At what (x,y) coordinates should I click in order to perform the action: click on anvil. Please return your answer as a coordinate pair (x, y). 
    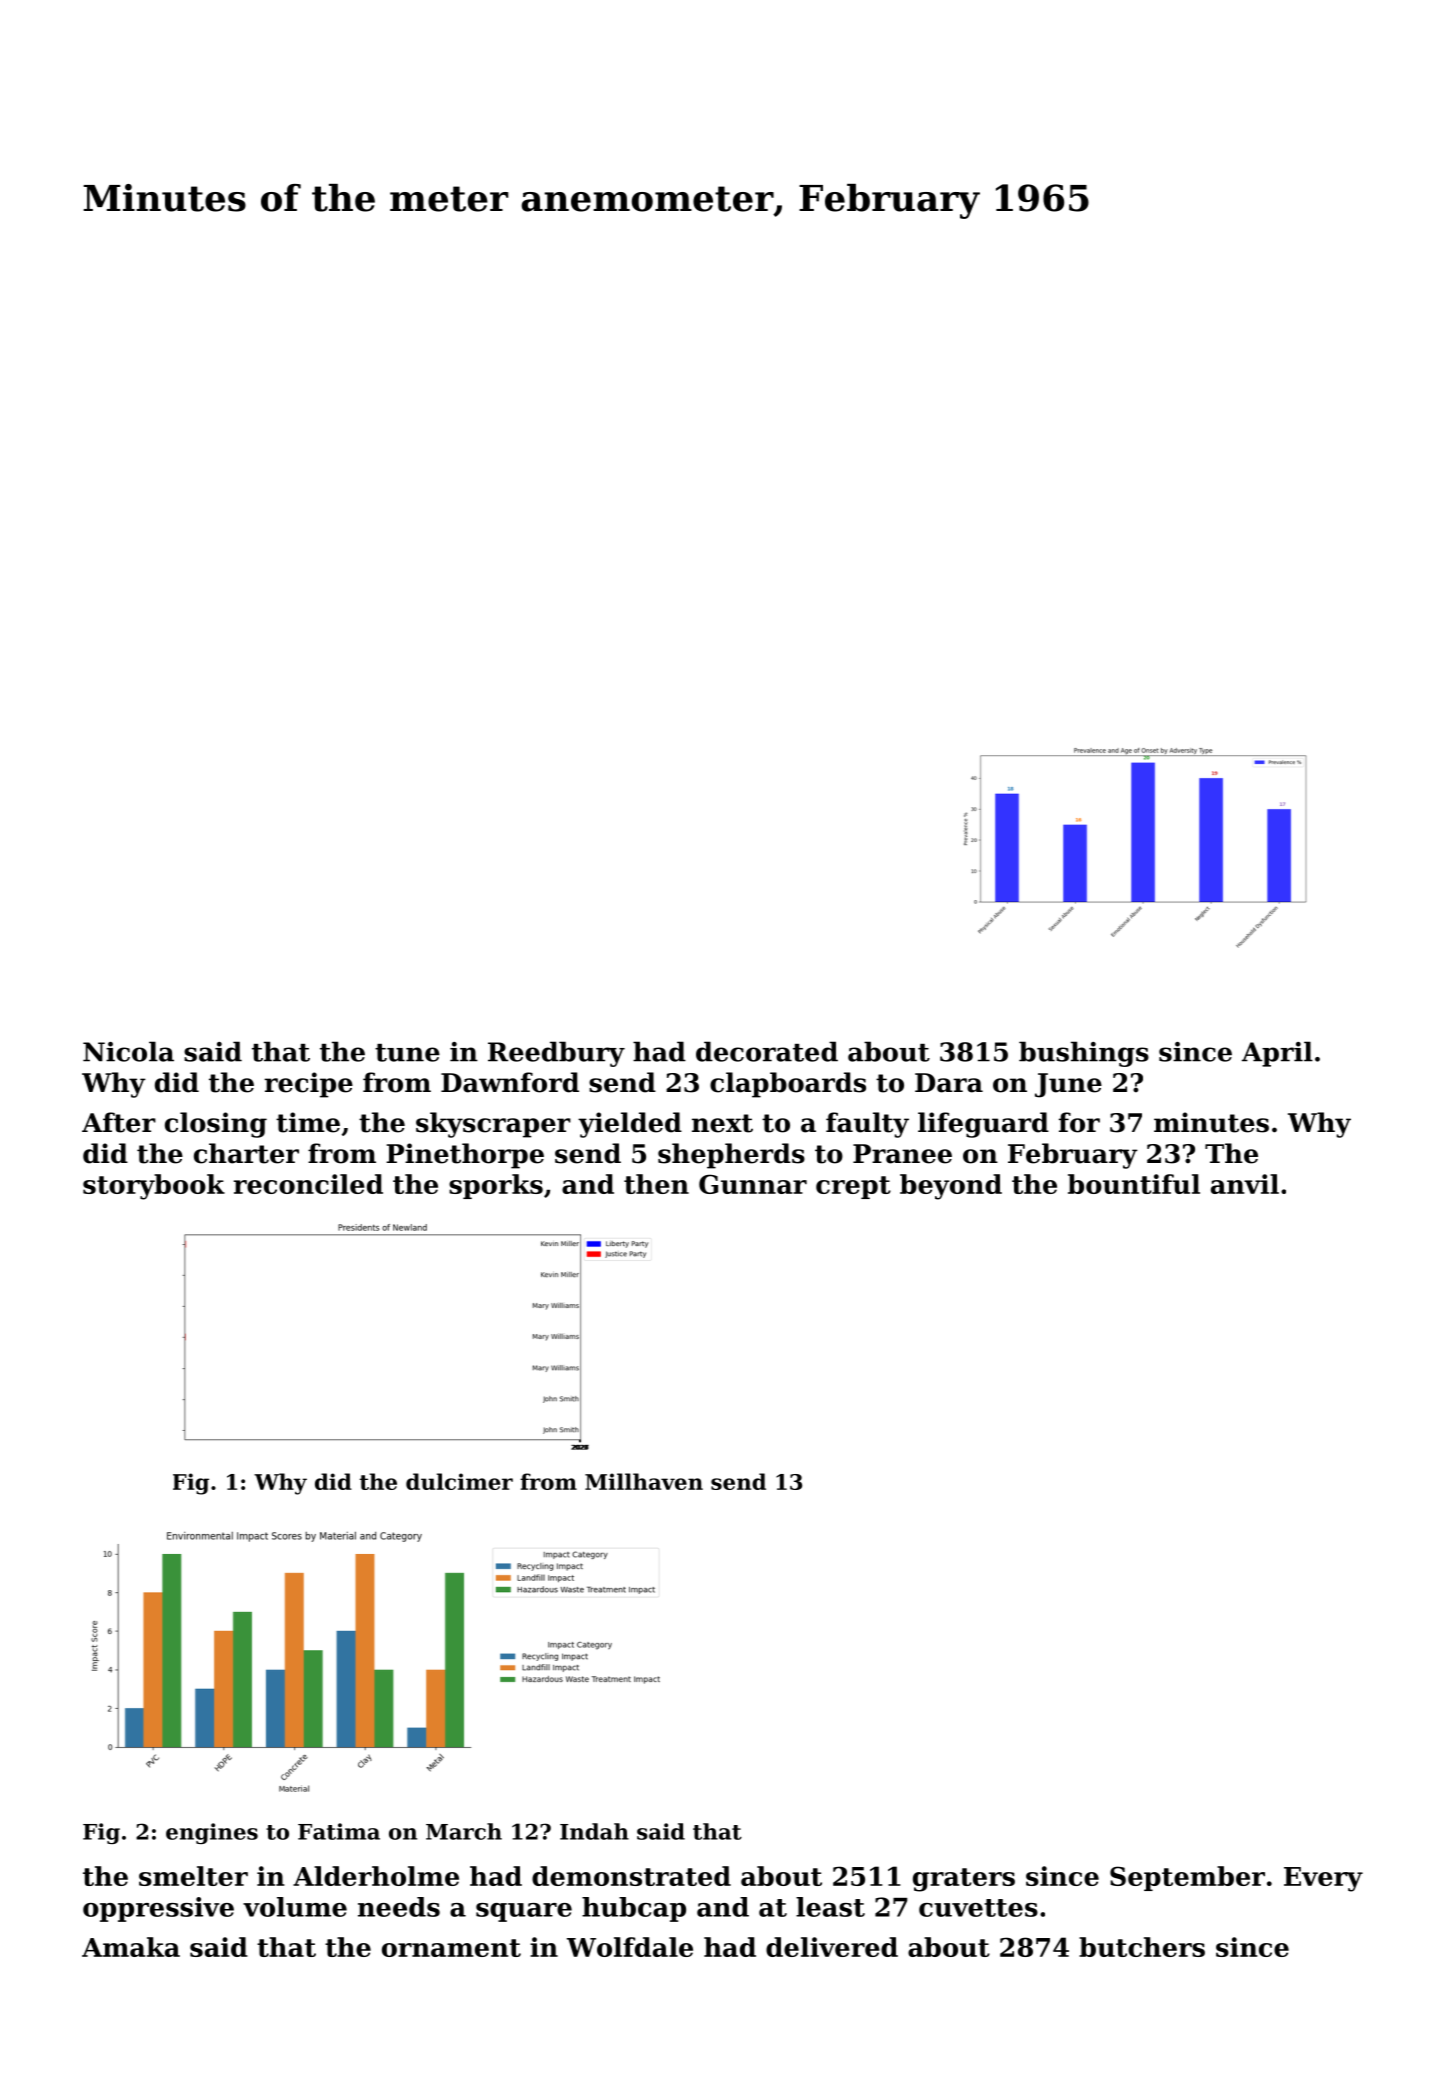
    Looking at the image, I should click on (1245, 1184).
